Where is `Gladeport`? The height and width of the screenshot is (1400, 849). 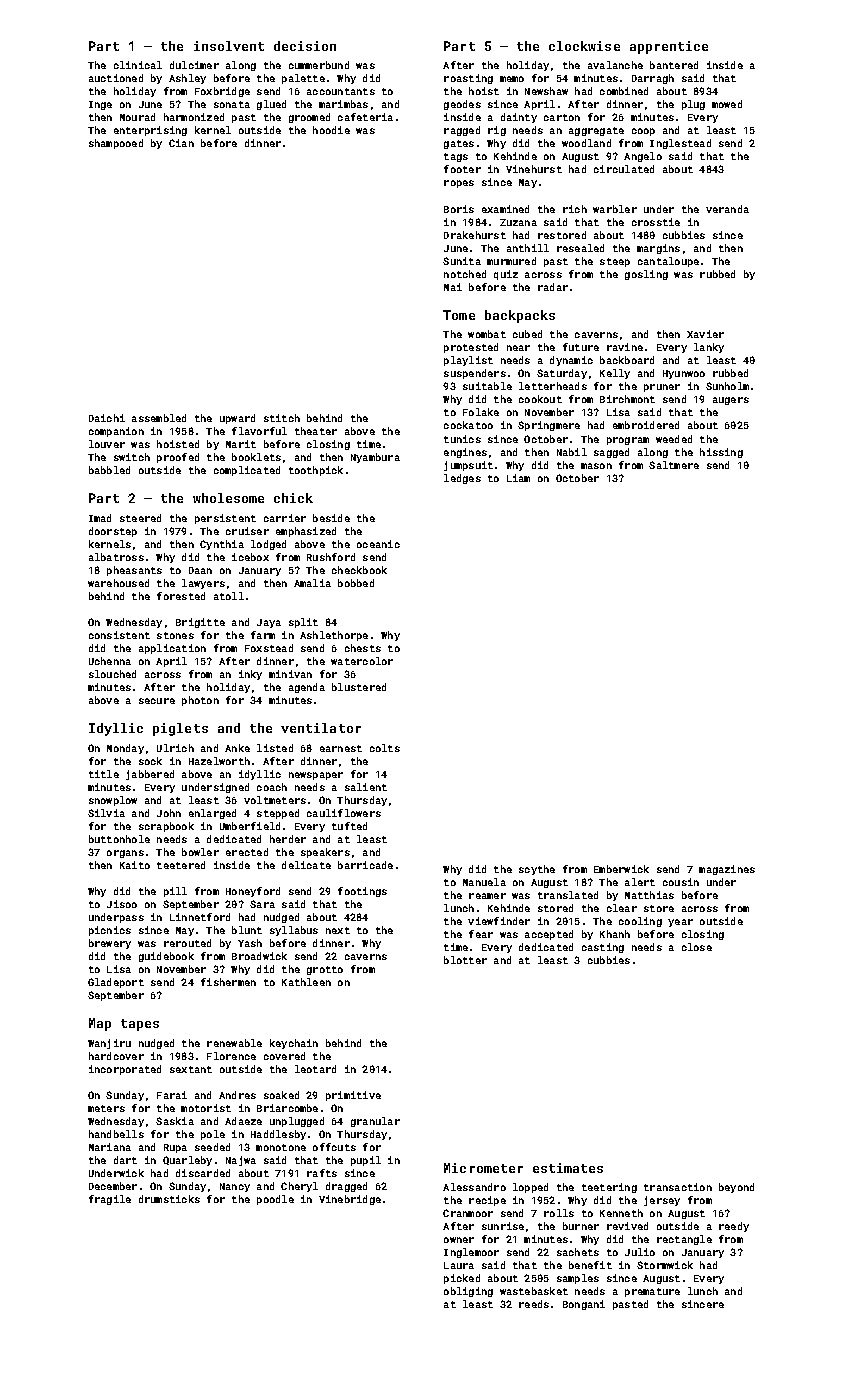
Gladeport is located at coordinates (116, 983).
